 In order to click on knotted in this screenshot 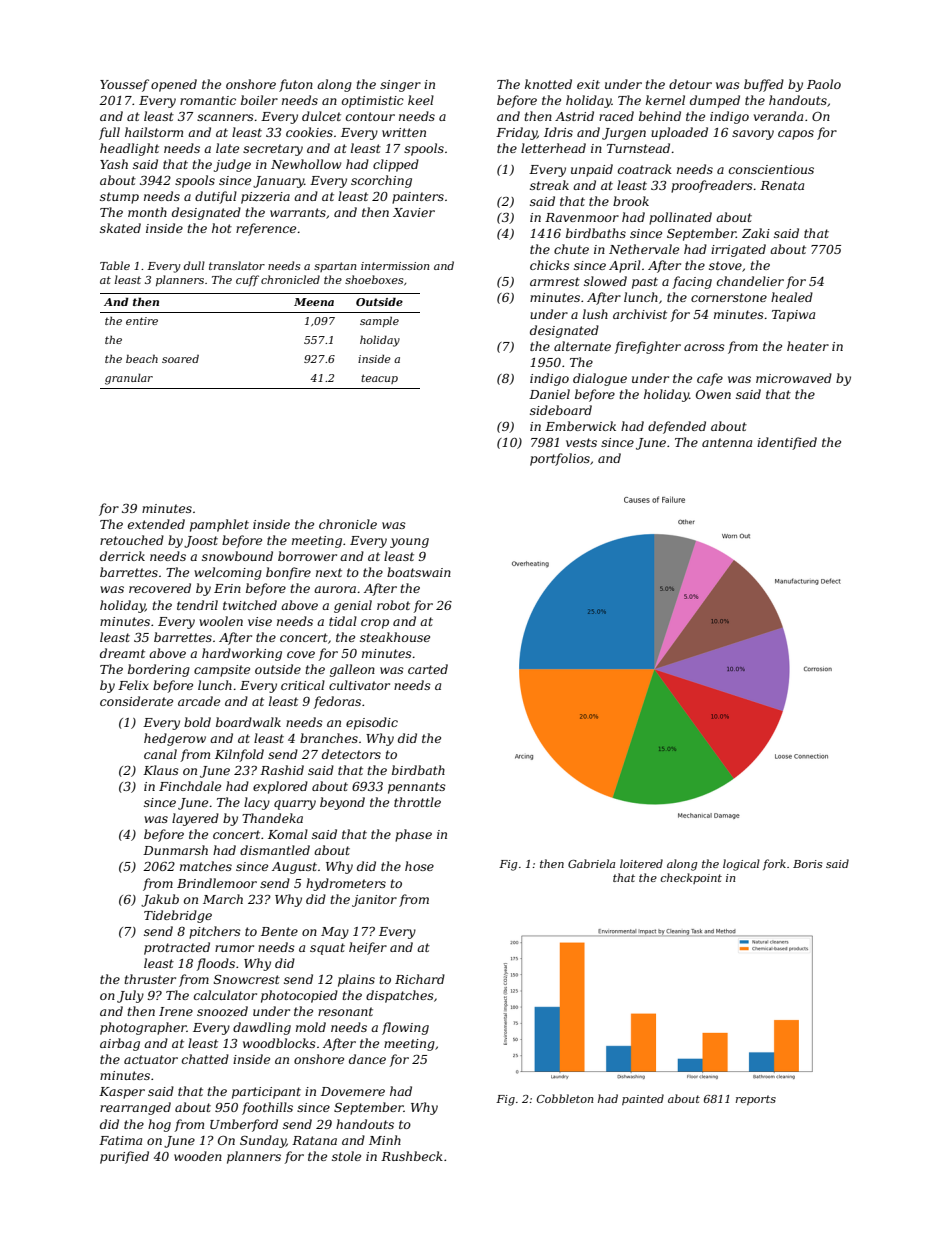, I will do `click(548, 84)`.
